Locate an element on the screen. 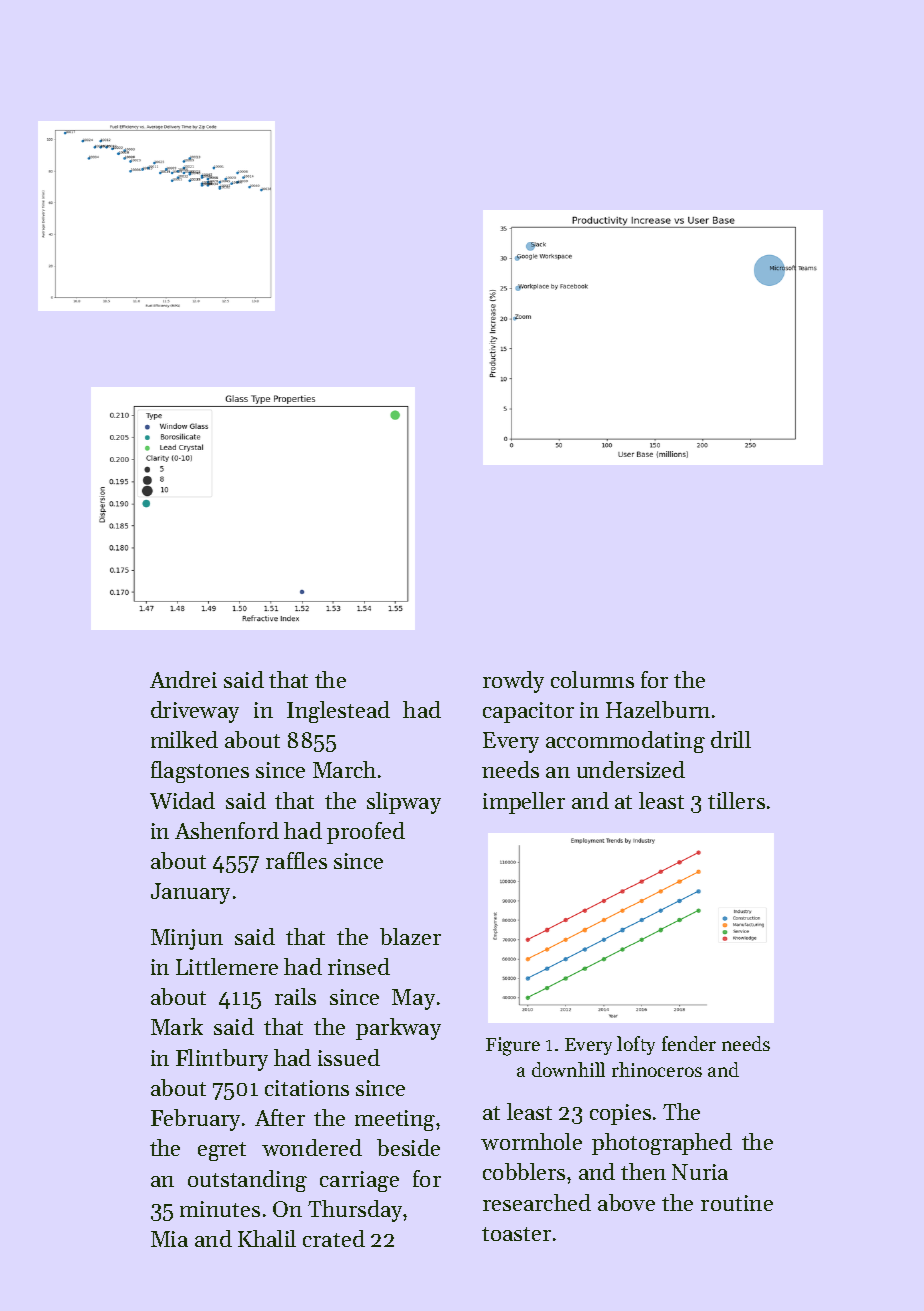 The image size is (924, 1311). above is located at coordinates (626, 1202).
